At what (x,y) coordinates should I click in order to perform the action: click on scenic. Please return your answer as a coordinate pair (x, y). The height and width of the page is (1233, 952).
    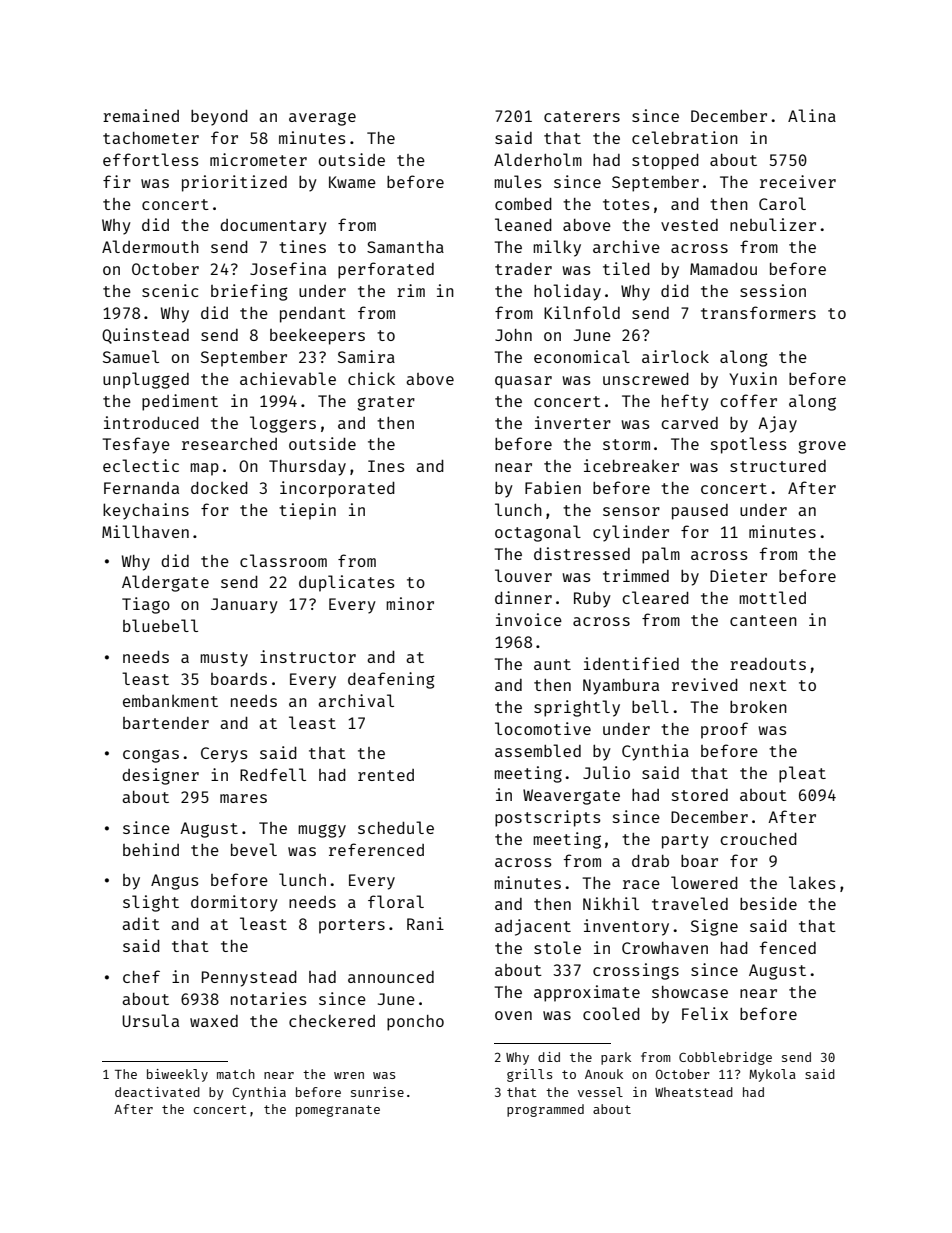
    Looking at the image, I should click on (170, 290).
